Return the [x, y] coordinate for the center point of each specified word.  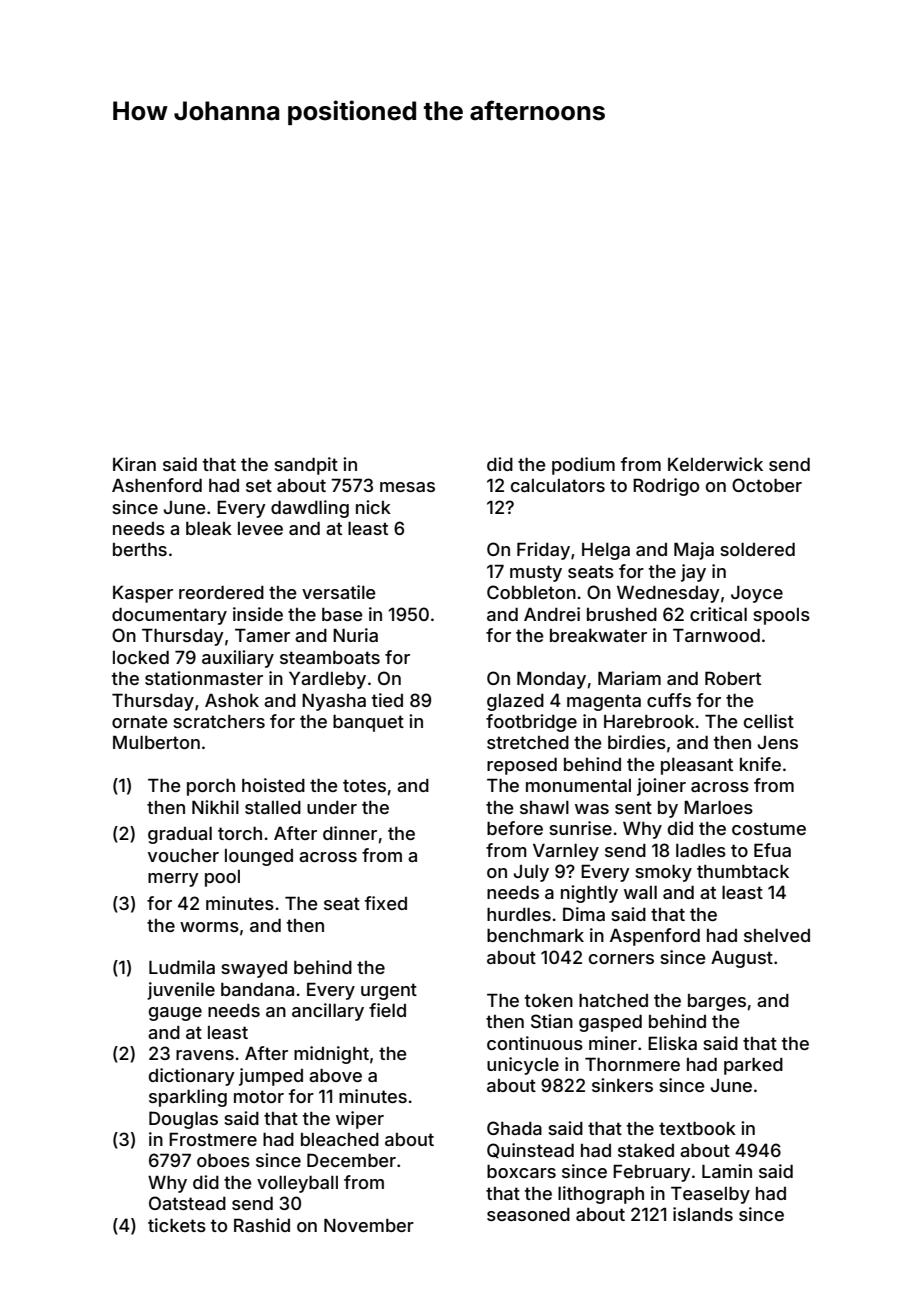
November [369, 1225]
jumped [271, 1077]
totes [364, 785]
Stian [552, 1021]
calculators [558, 485]
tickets [177, 1225]
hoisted [273, 785]
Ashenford [157, 485]
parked [753, 1066]
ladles [701, 850]
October [767, 485]
